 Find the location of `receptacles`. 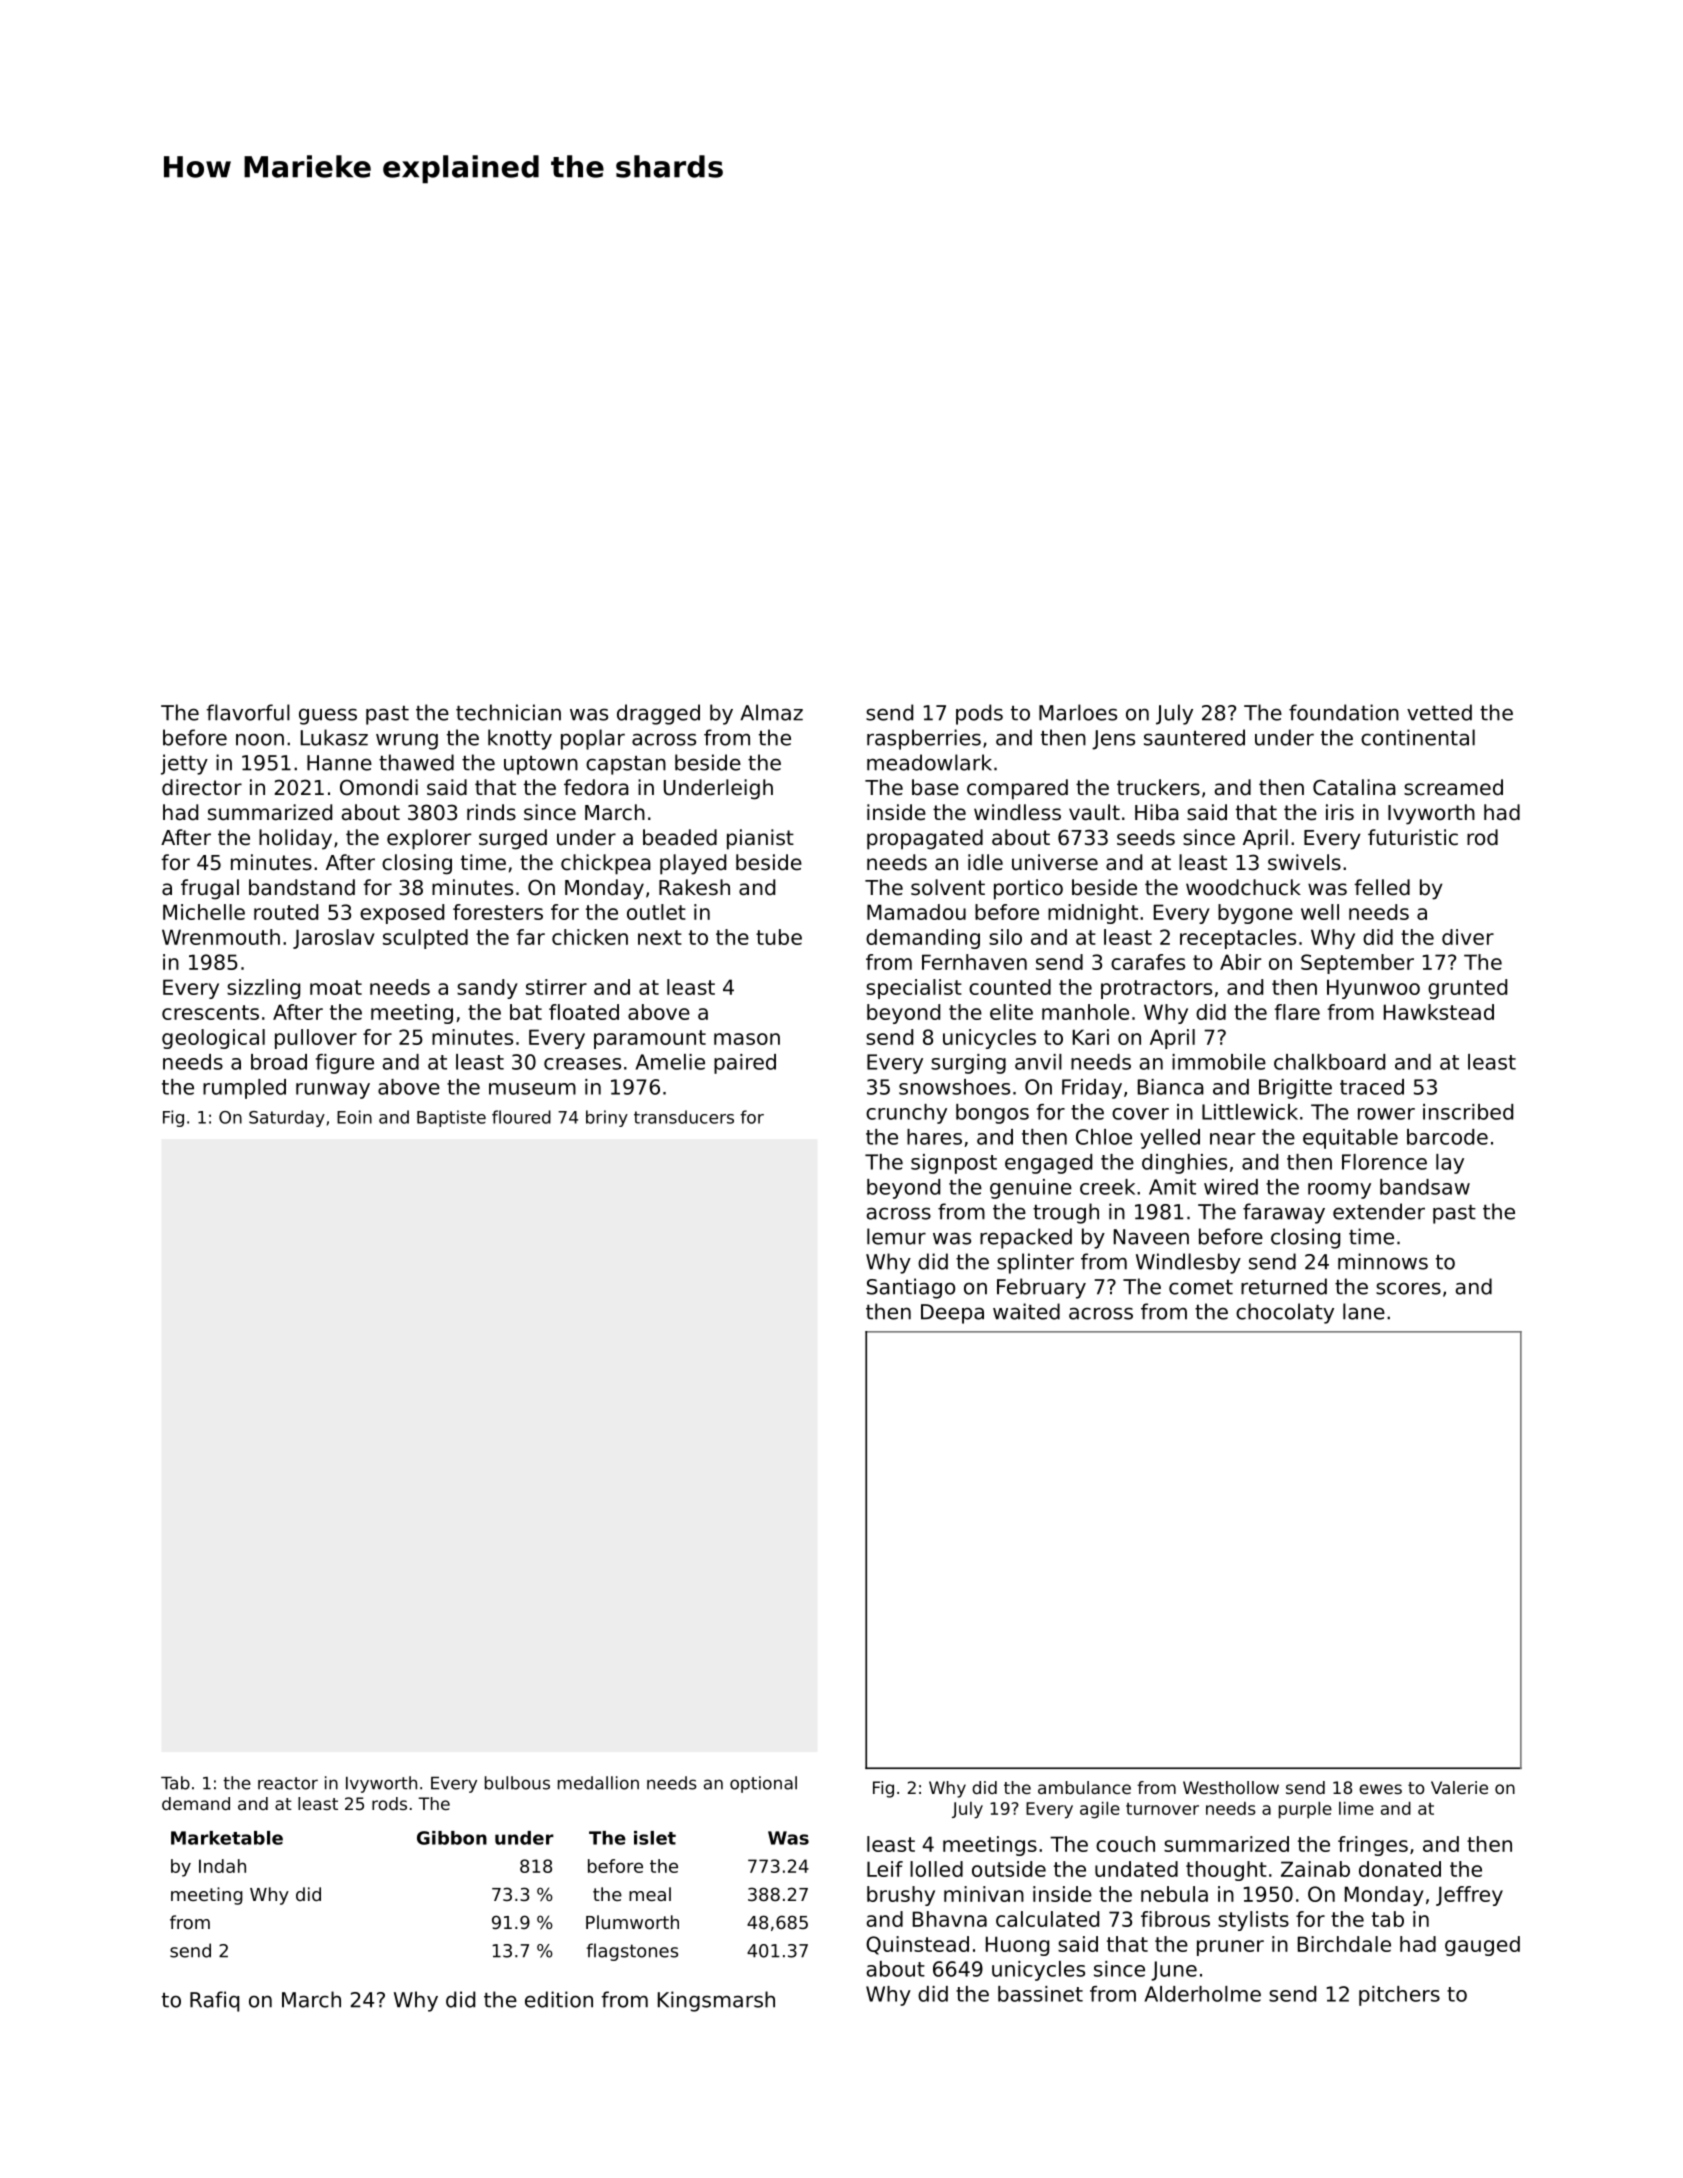

receptacles is located at coordinates (1238, 939).
